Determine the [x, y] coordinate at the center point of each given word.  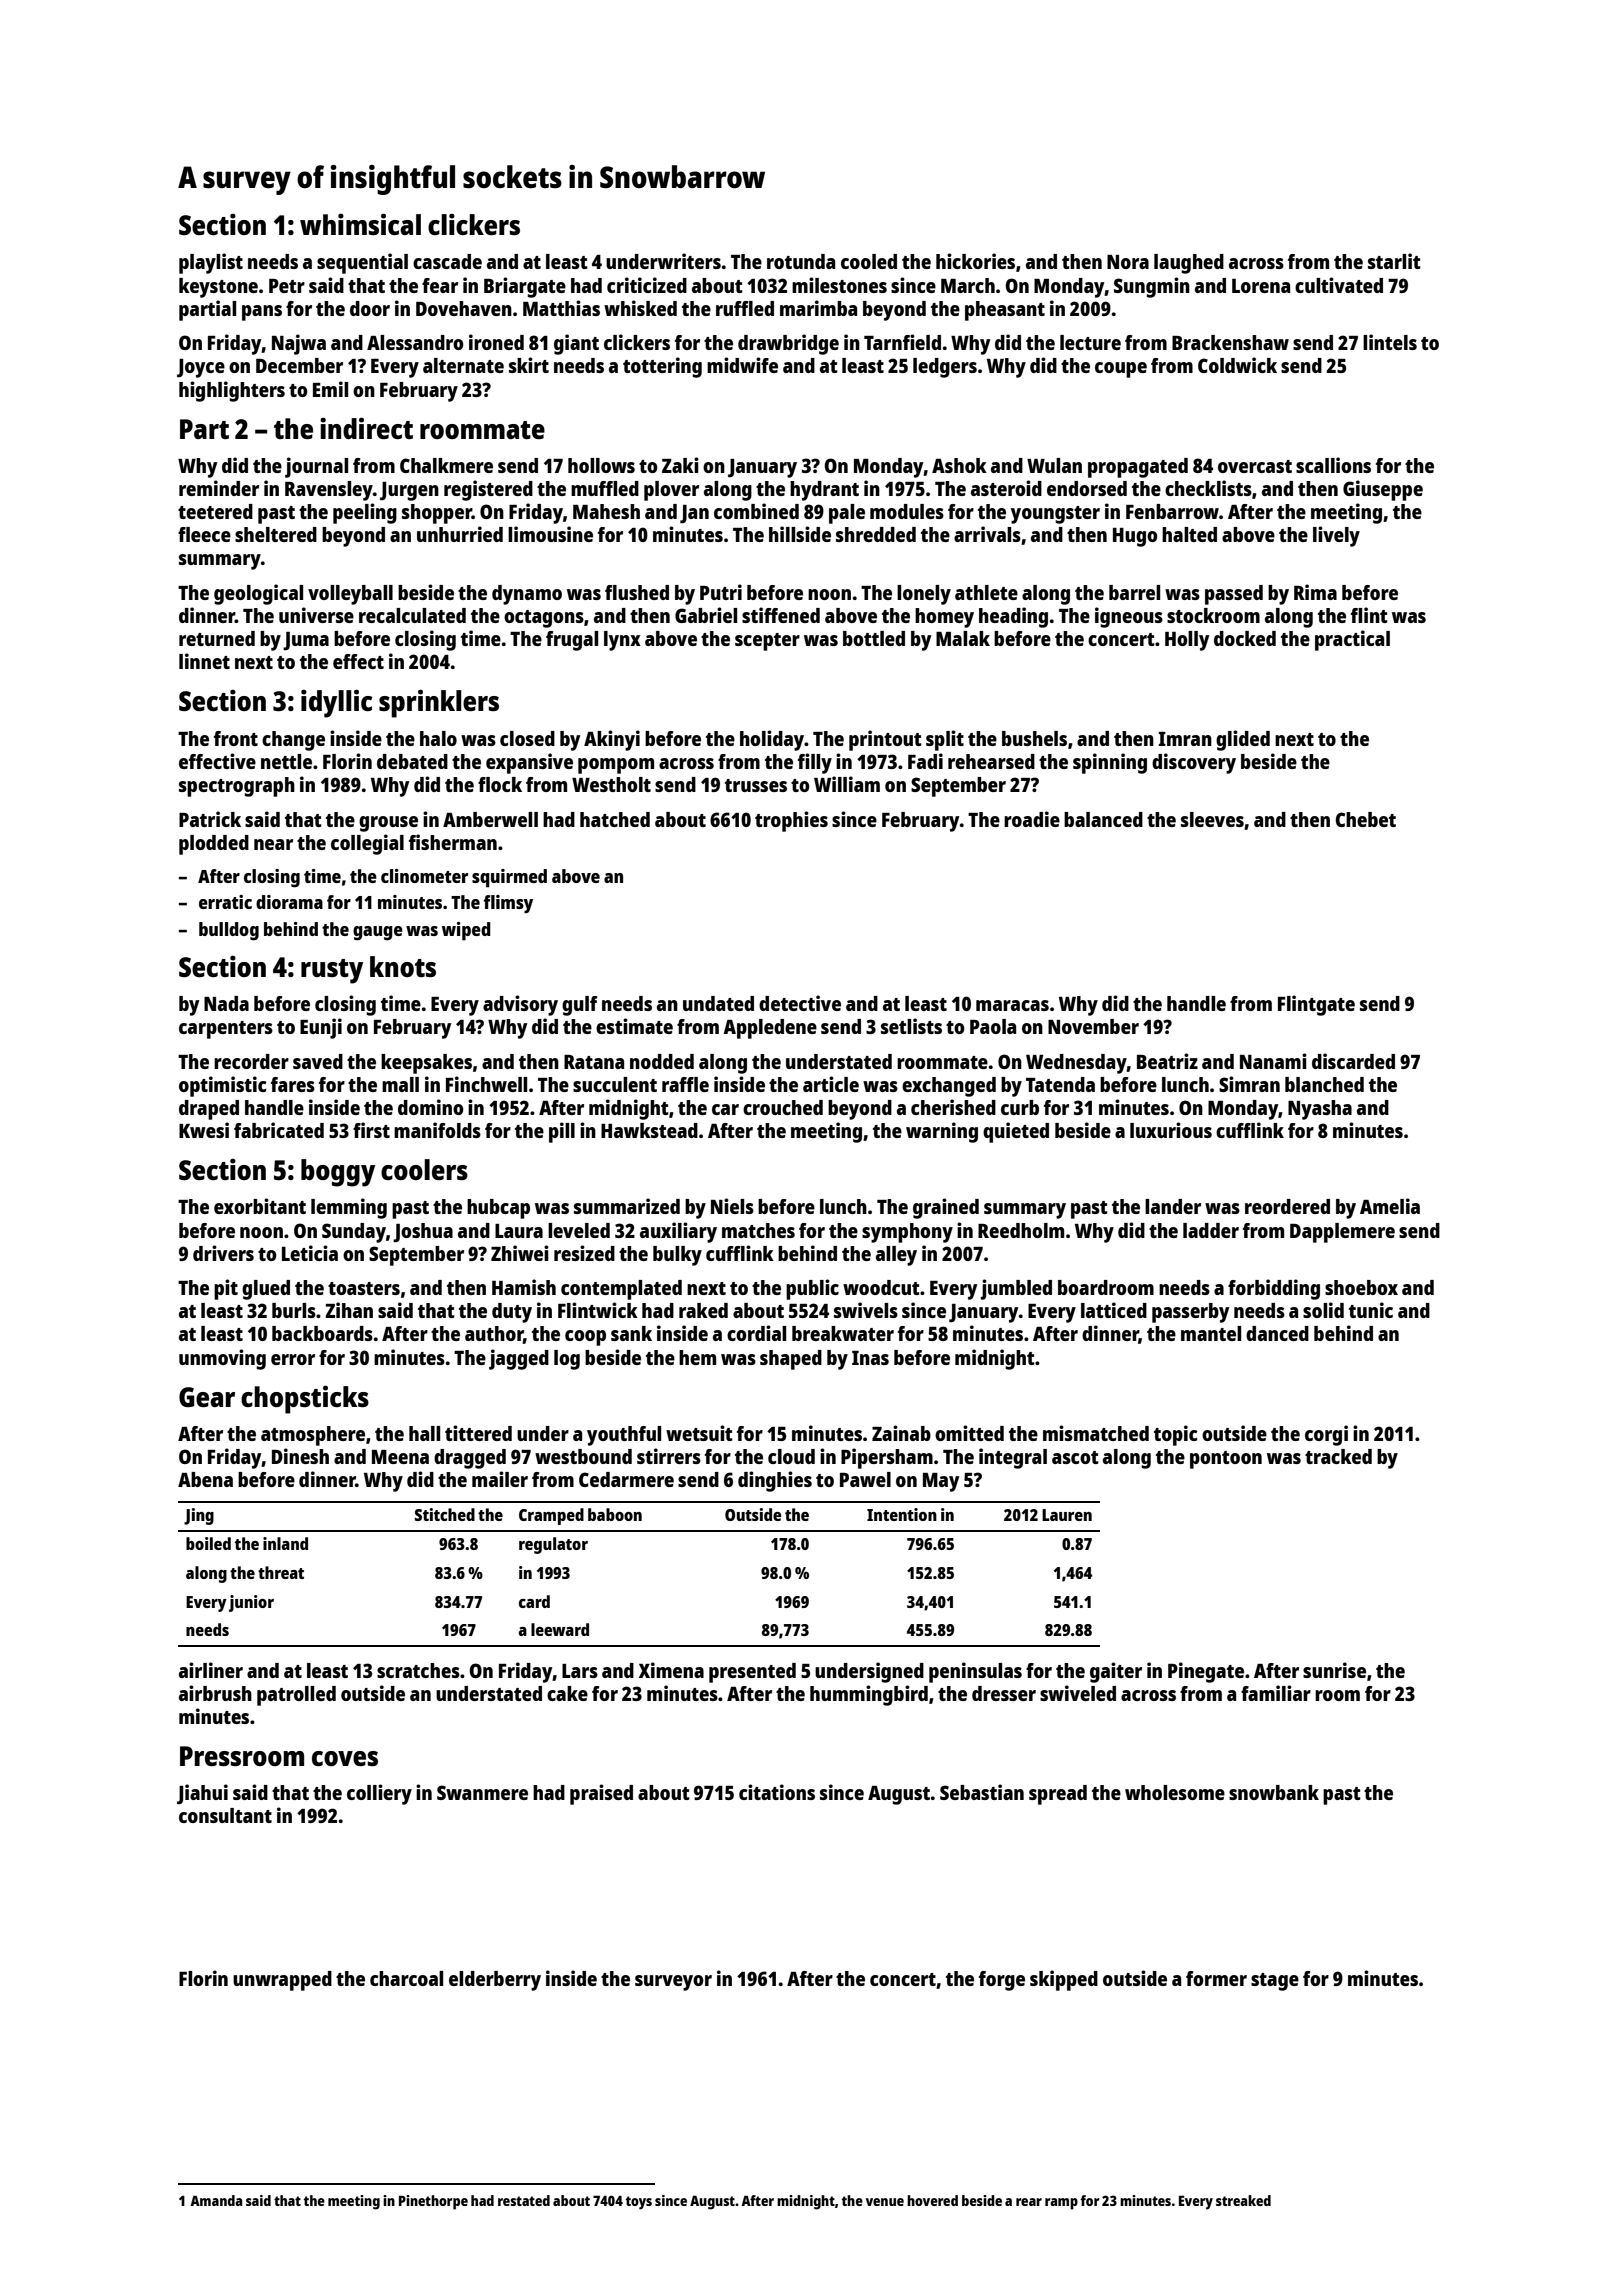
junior [251, 1603]
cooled [869, 261]
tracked [1338, 1456]
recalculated [412, 615]
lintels [1390, 342]
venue [885, 2202]
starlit [1394, 261]
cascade [447, 261]
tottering [662, 367]
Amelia [1390, 1206]
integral [1013, 1458]
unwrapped [282, 1981]
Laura [519, 1231]
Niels [732, 1206]
